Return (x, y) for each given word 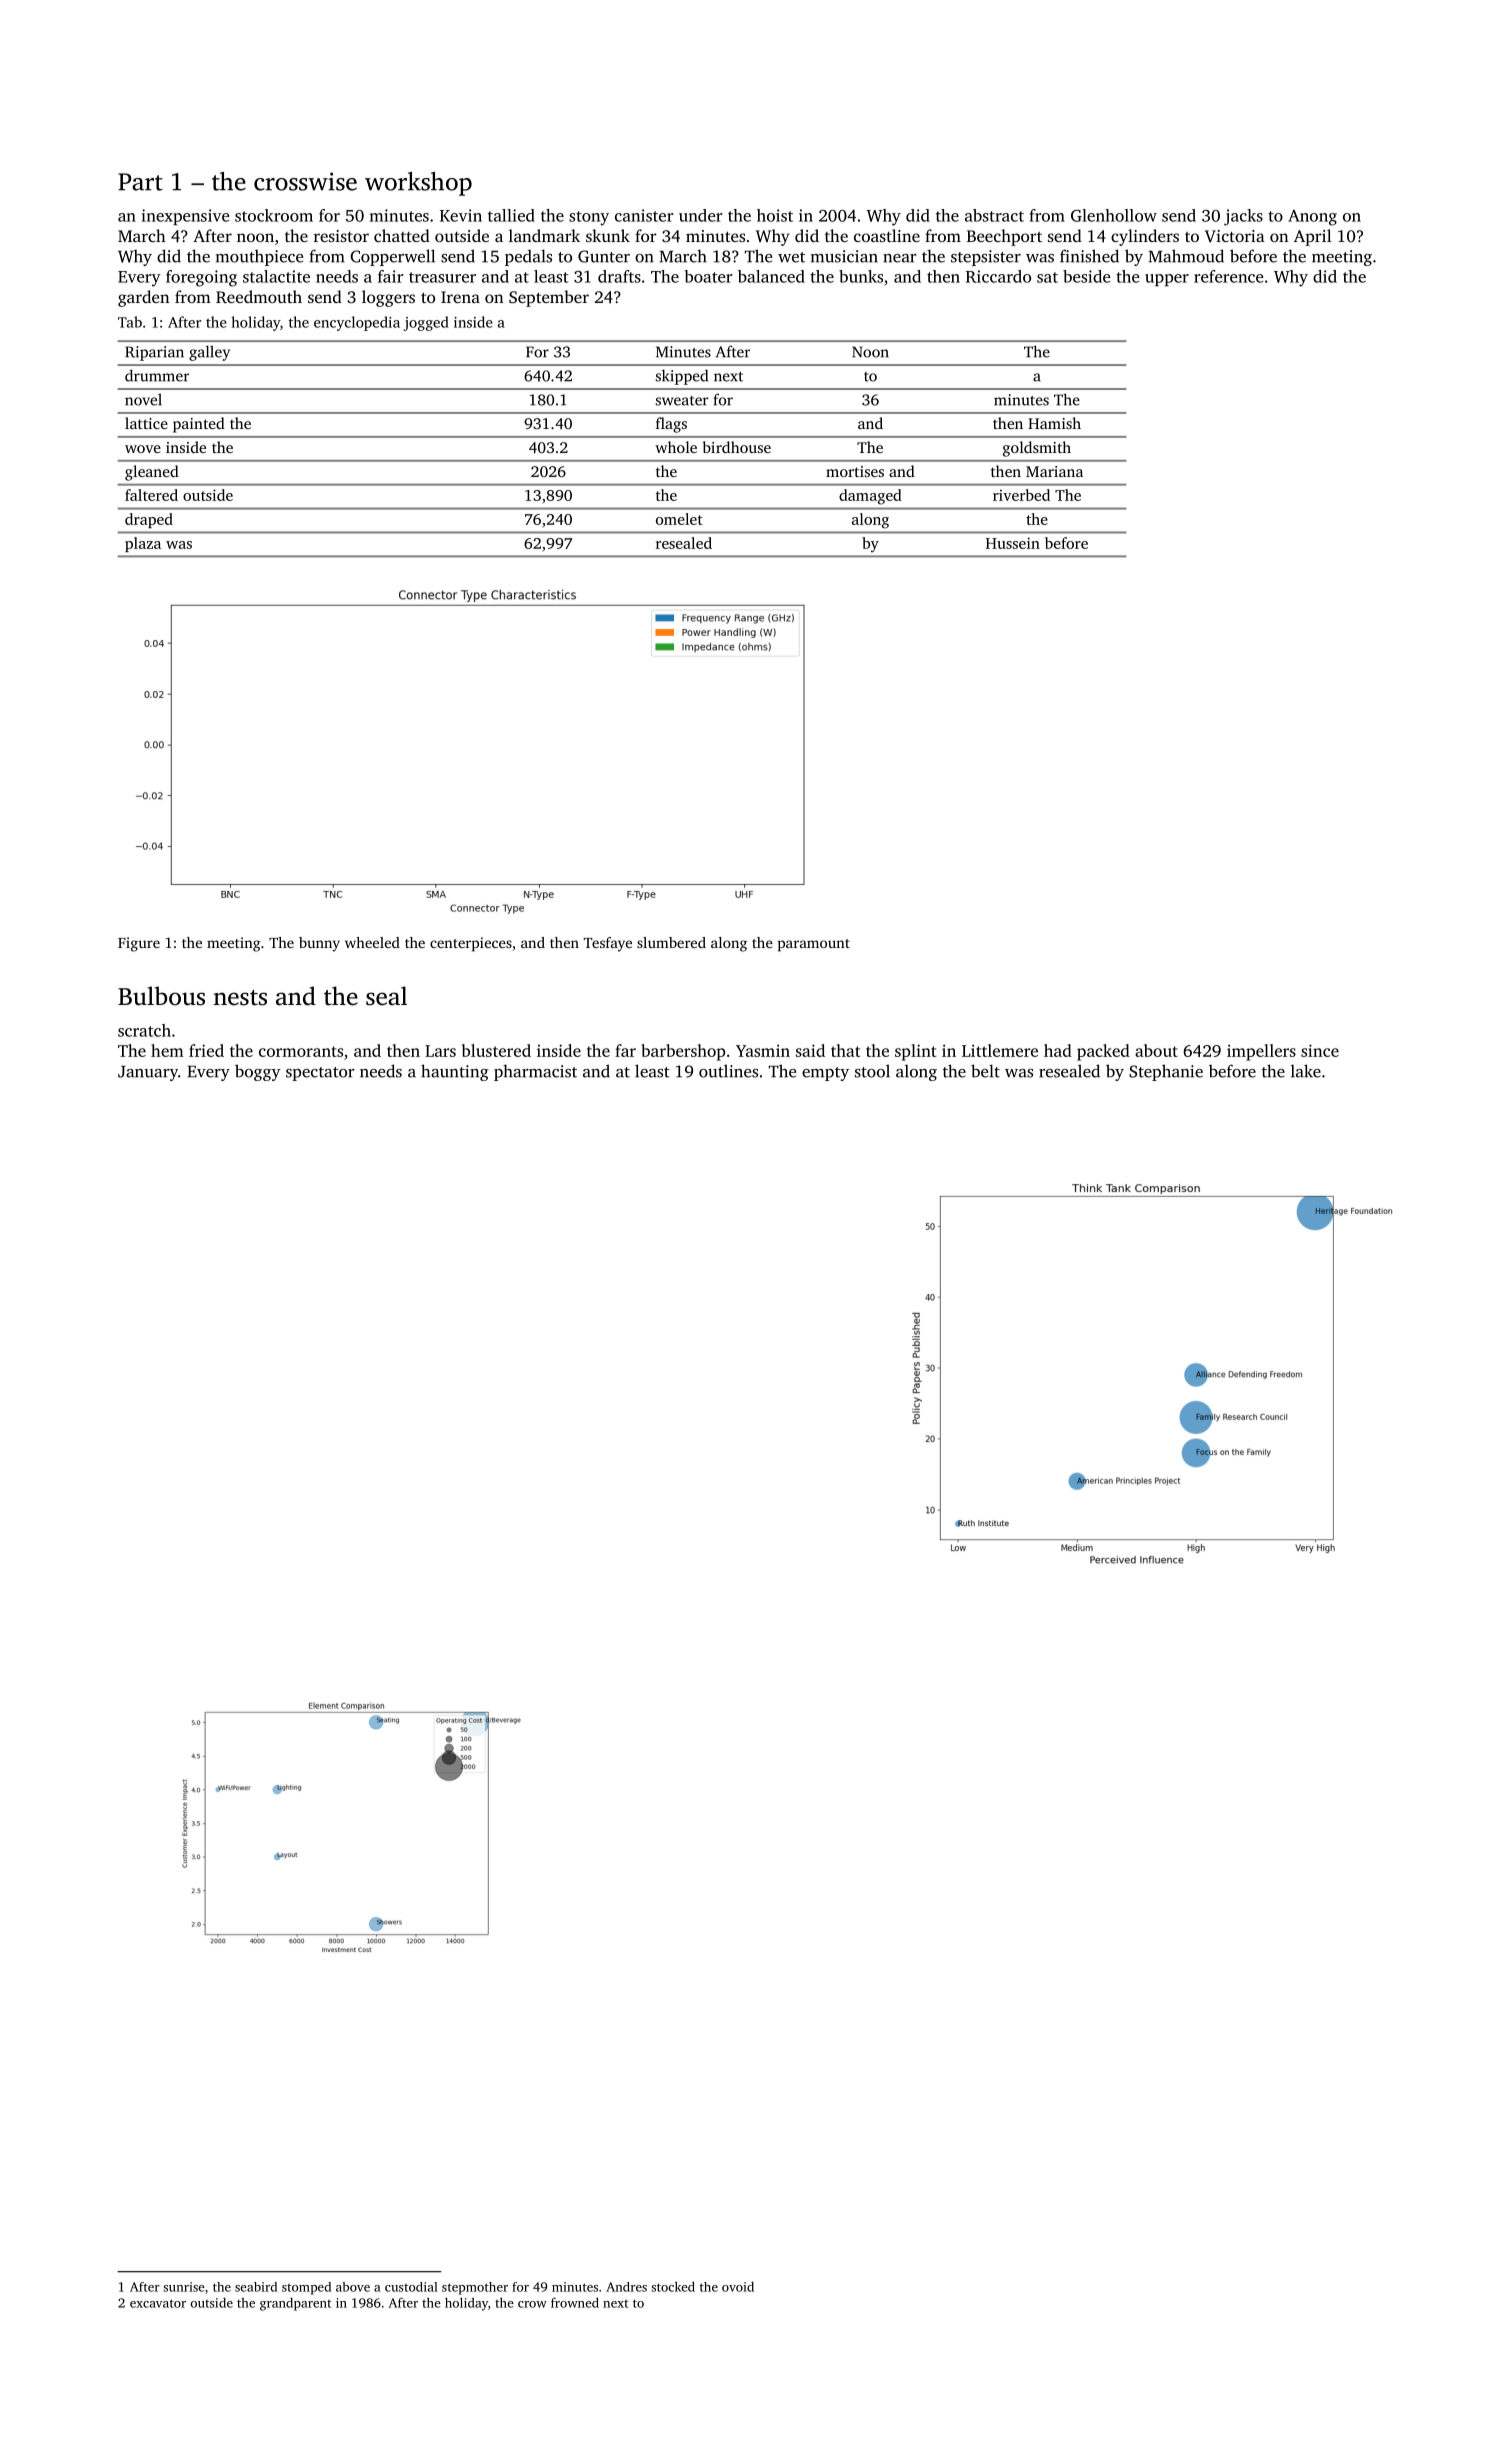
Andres (626, 2287)
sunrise (184, 2287)
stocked (673, 2286)
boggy (258, 1072)
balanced (771, 276)
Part (140, 182)
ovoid (738, 2287)
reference (1229, 276)
